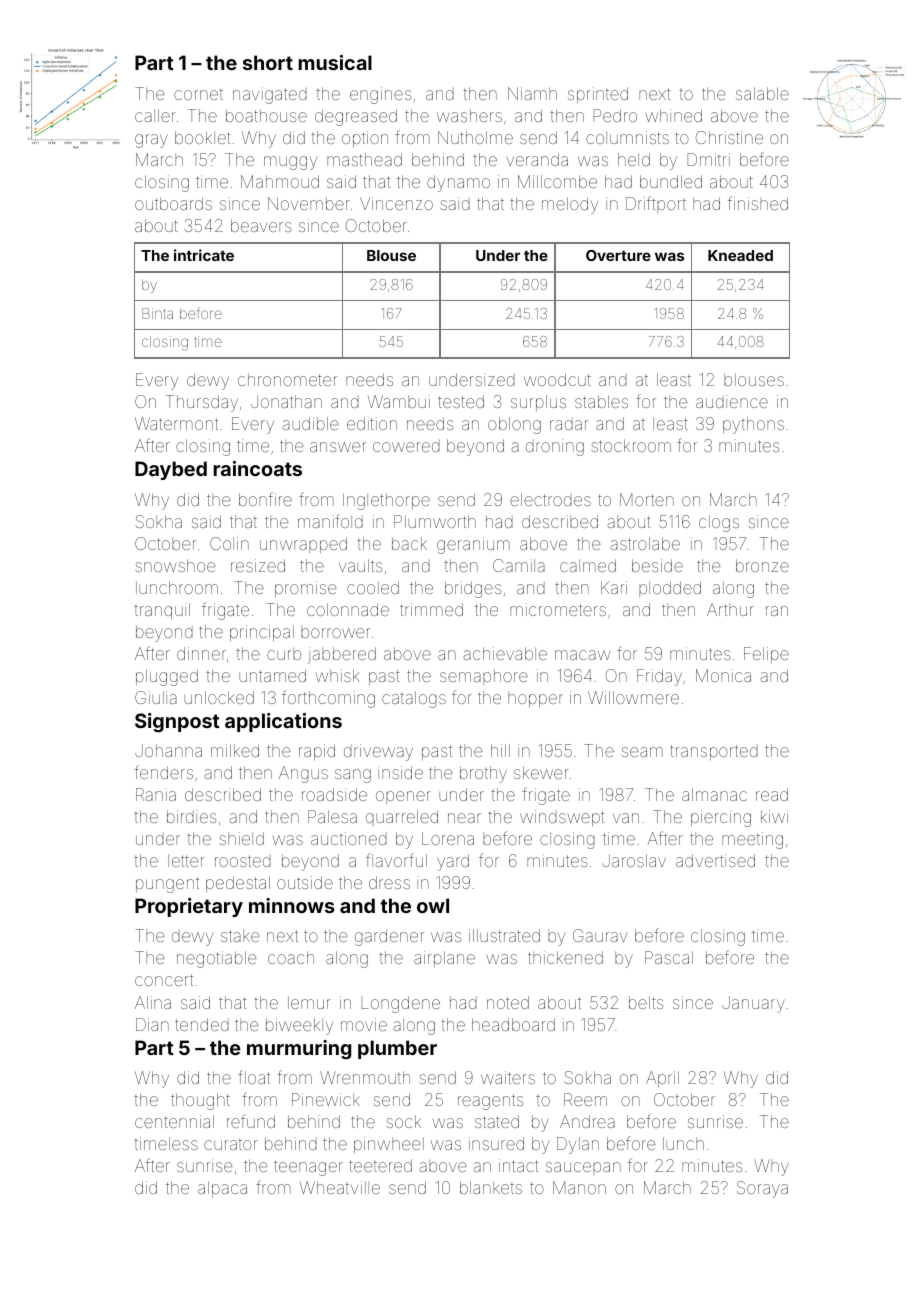  What do you see at coordinates (448, 838) in the screenshot?
I see `Lorena` at bounding box center [448, 838].
